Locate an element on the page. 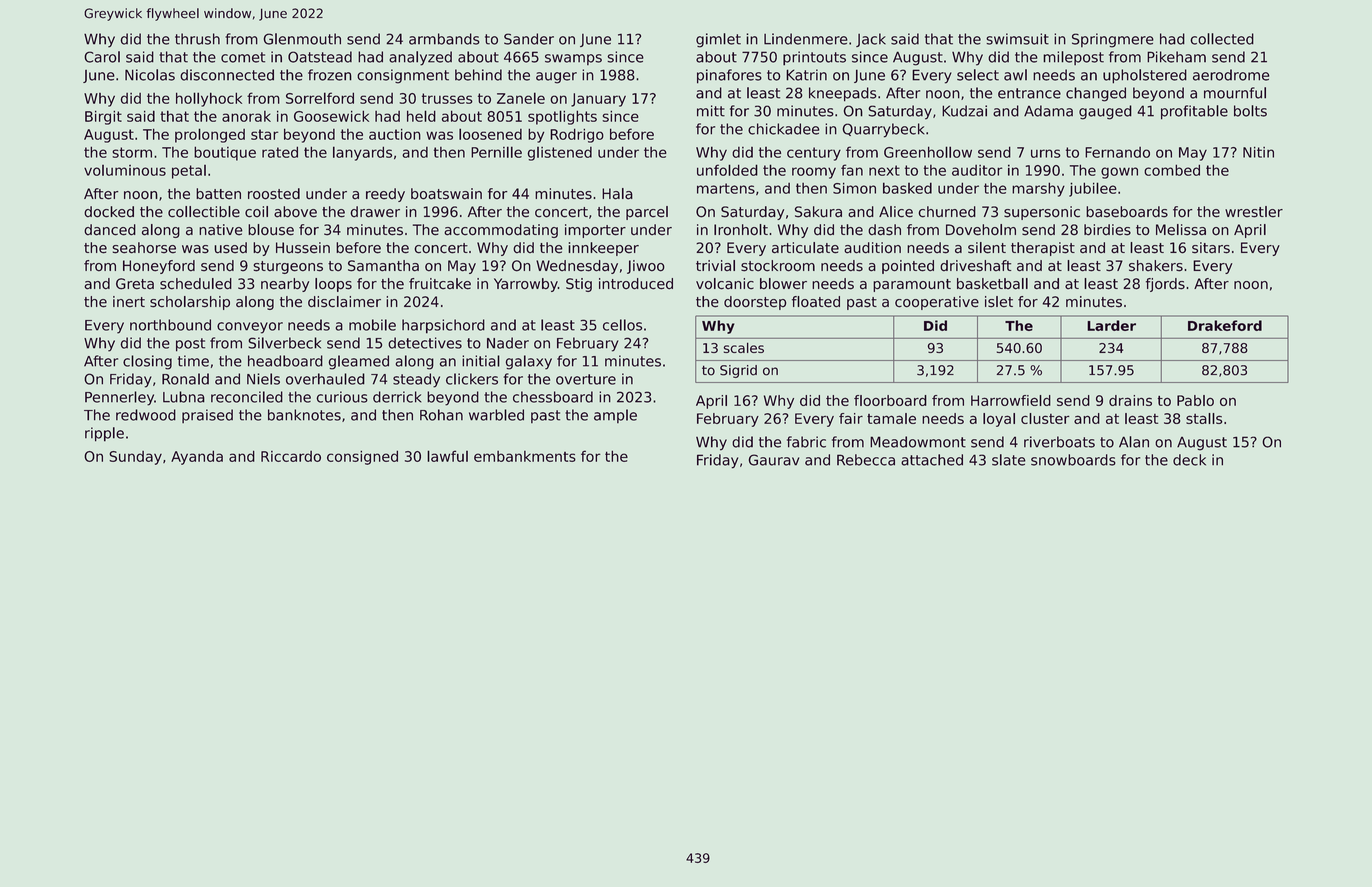  mitt is located at coordinates (711, 111).
